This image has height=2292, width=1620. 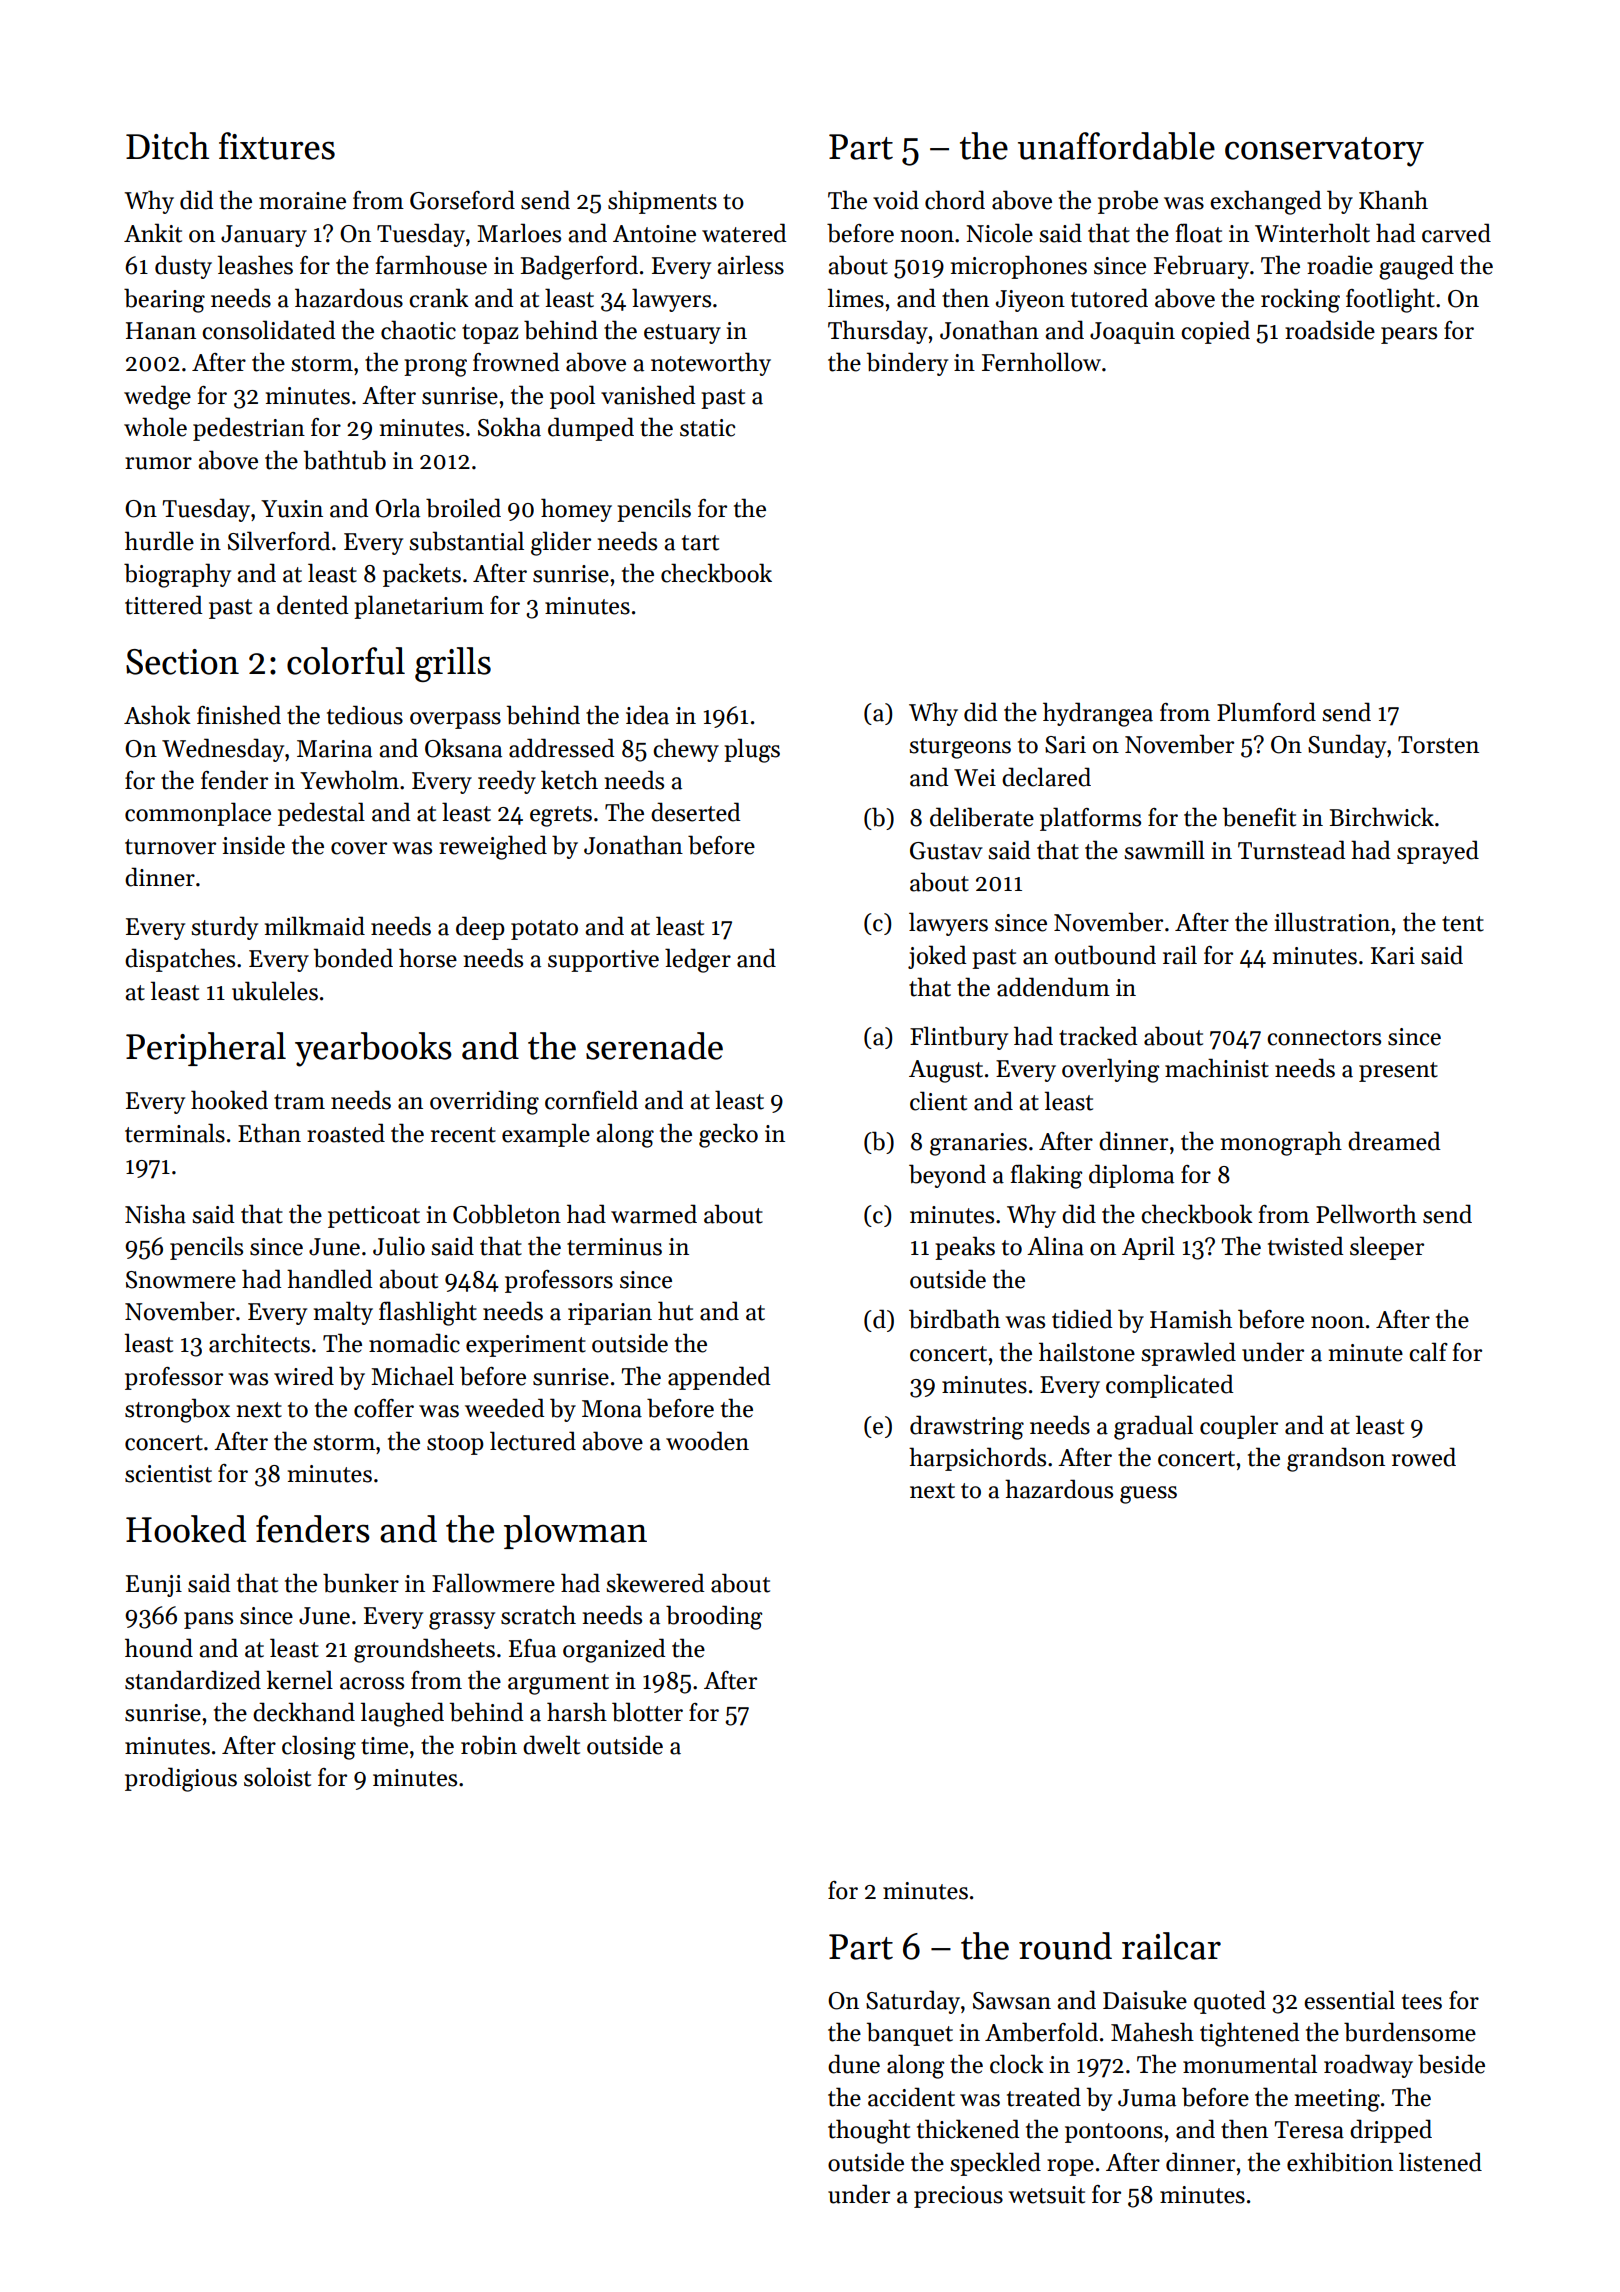 What do you see at coordinates (277, 1777) in the image?
I see `soloist` at bounding box center [277, 1777].
